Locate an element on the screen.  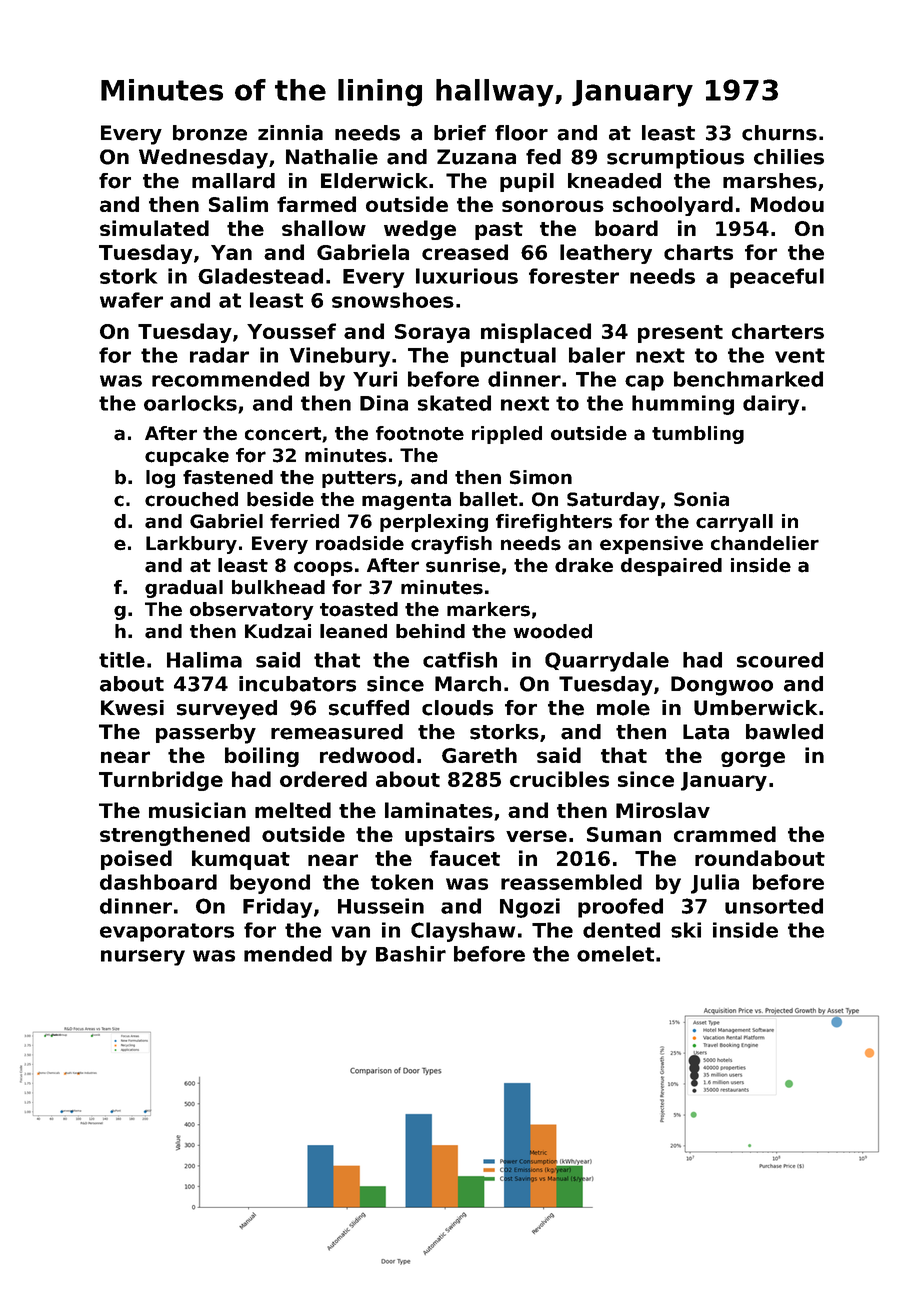
churns is located at coordinates (779, 133).
